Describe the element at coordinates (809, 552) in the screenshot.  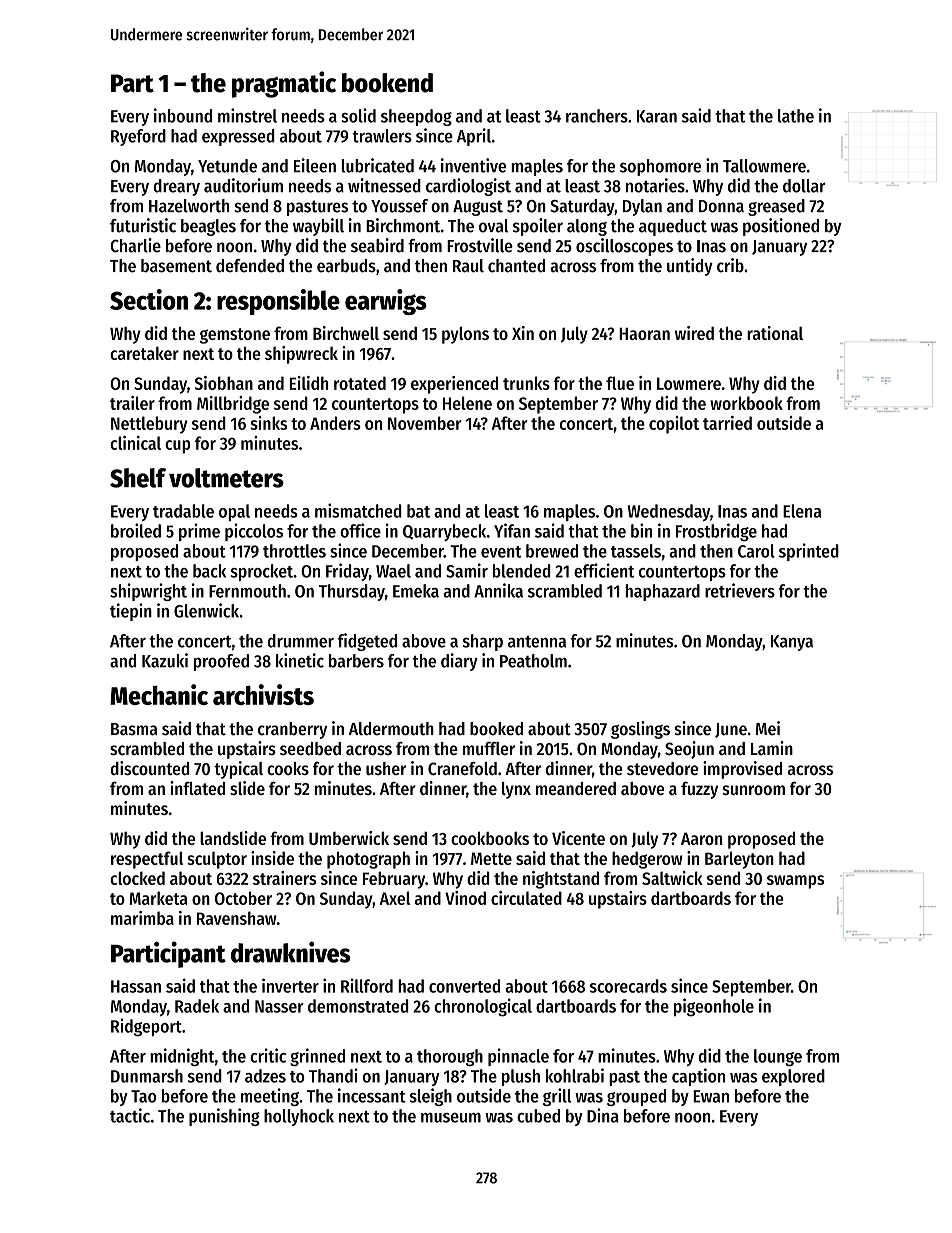
I see `sprinted` at that location.
